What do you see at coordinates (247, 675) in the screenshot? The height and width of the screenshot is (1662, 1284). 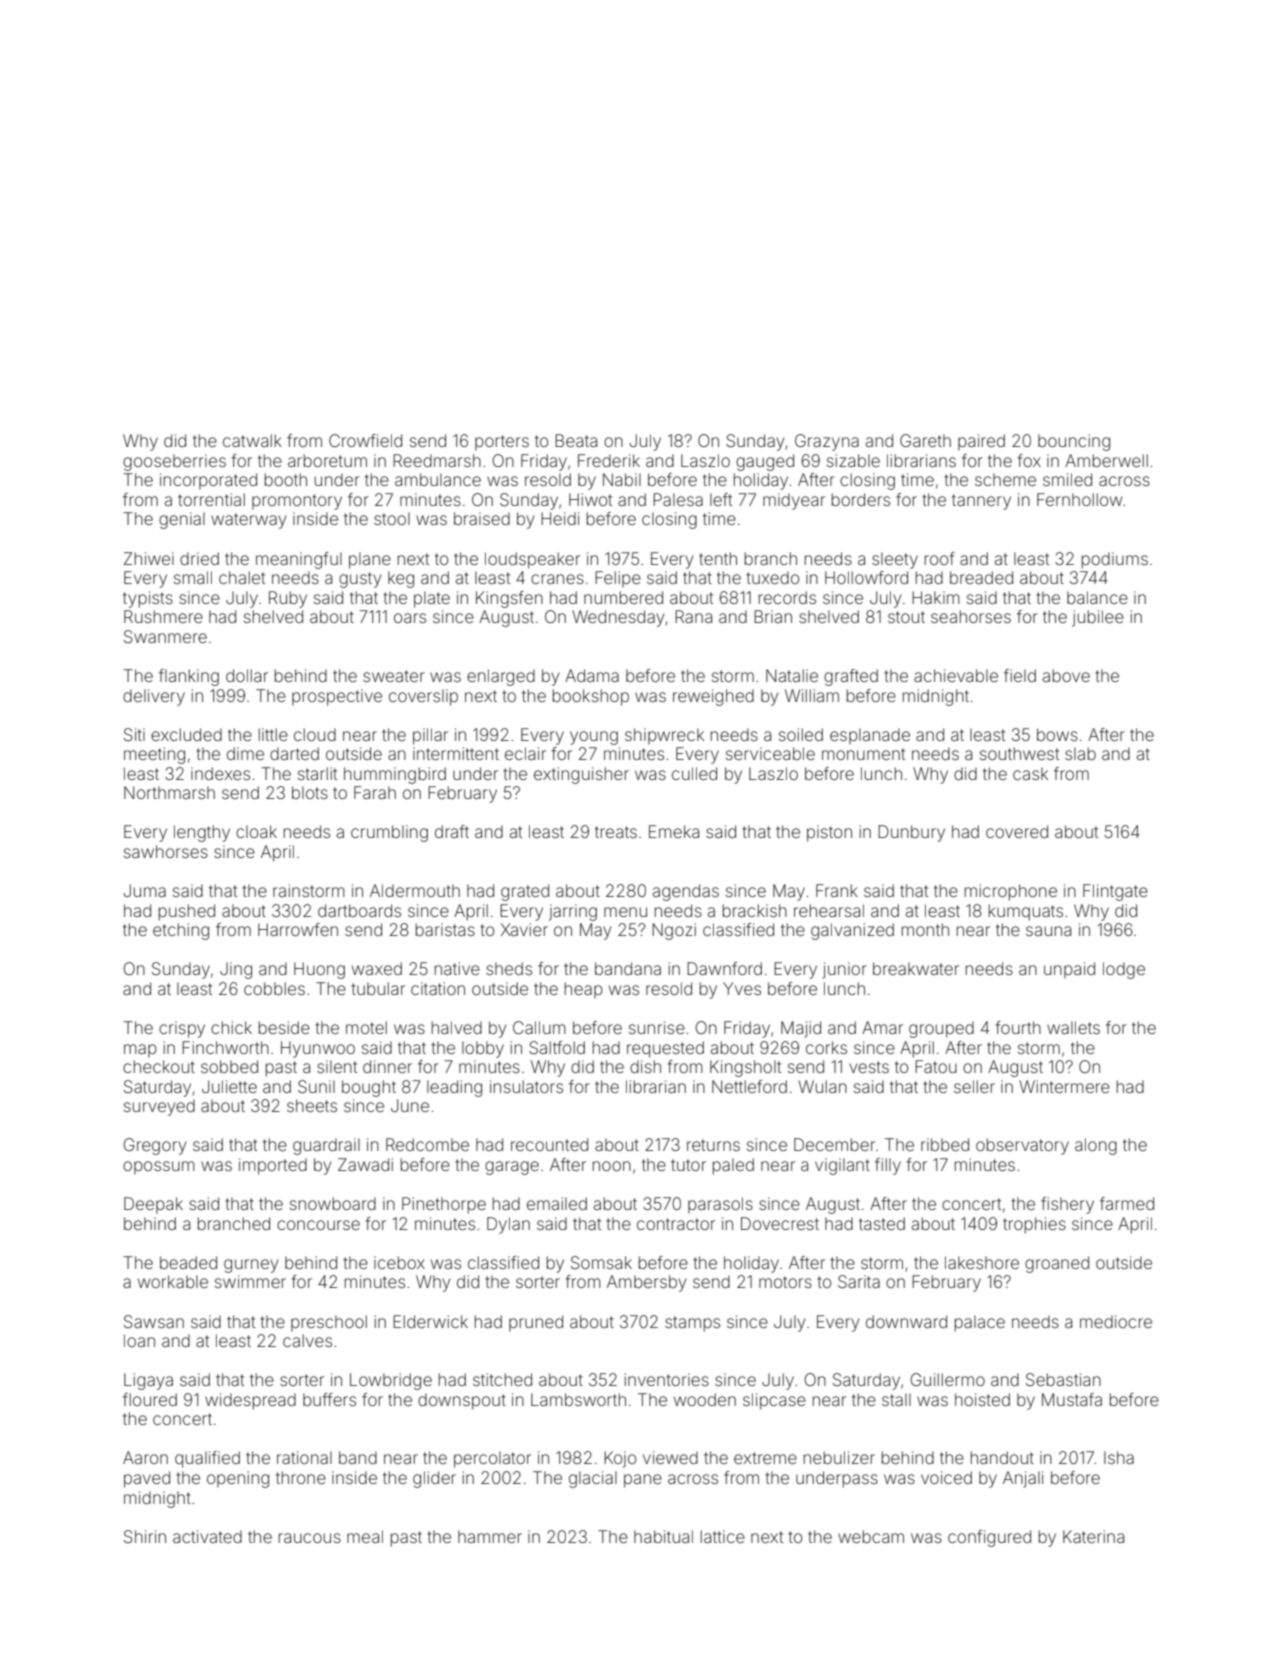 I see `dollar` at bounding box center [247, 675].
